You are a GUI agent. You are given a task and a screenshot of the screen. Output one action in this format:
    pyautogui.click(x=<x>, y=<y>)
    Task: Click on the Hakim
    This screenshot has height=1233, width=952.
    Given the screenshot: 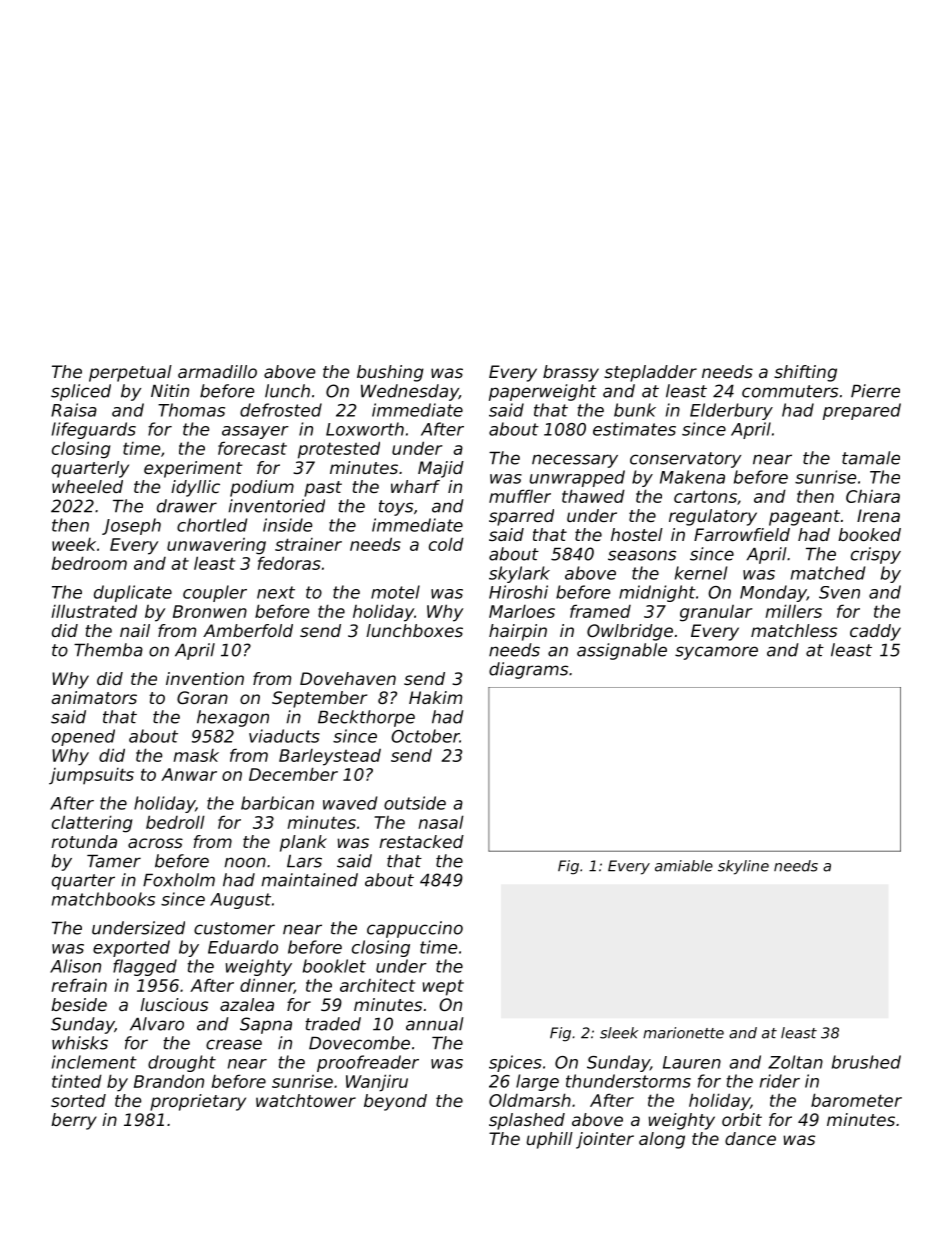 What is the action you would take?
    pyautogui.click(x=435, y=697)
